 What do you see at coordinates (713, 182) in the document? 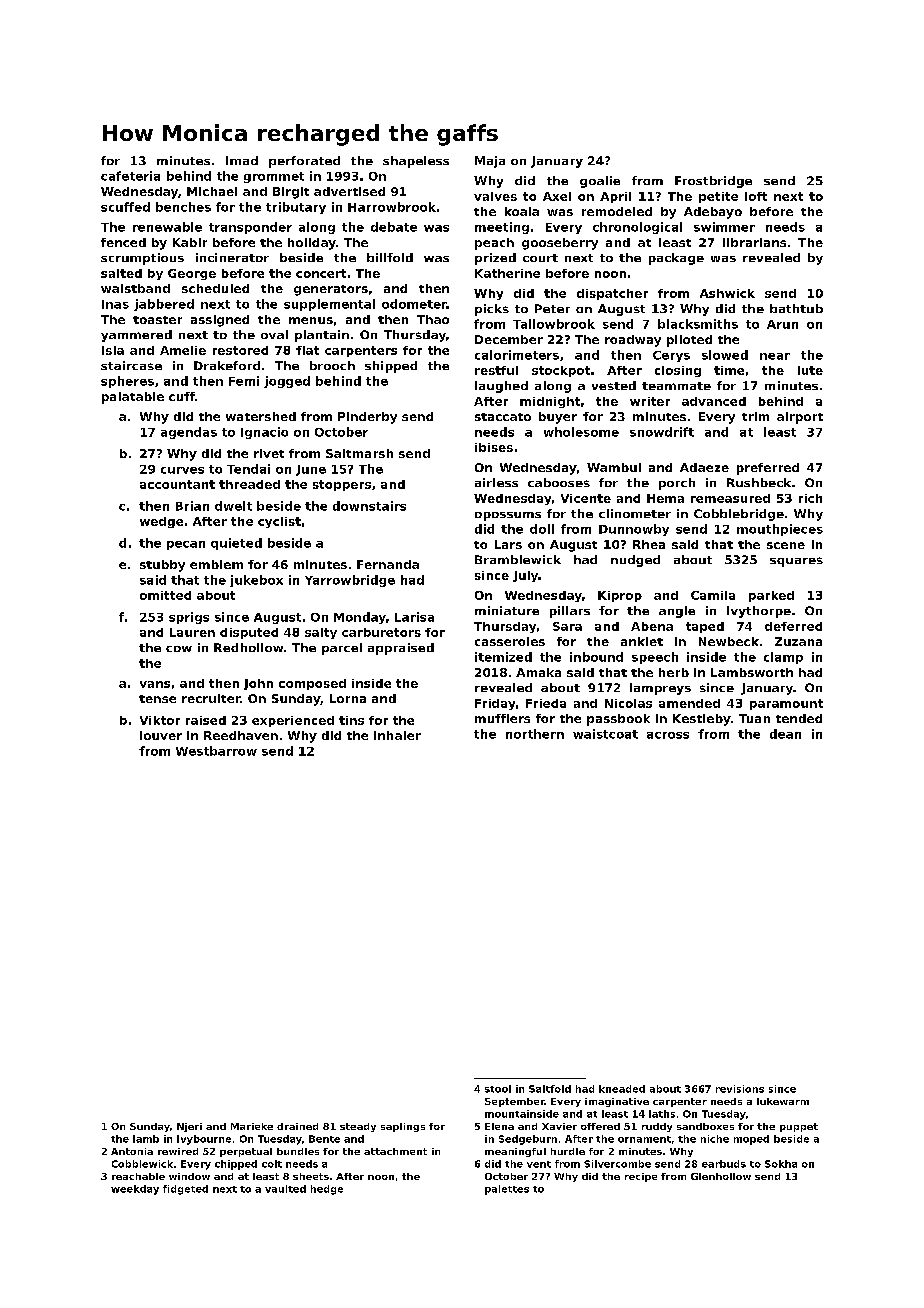
I see `Frostbridge` at bounding box center [713, 182].
